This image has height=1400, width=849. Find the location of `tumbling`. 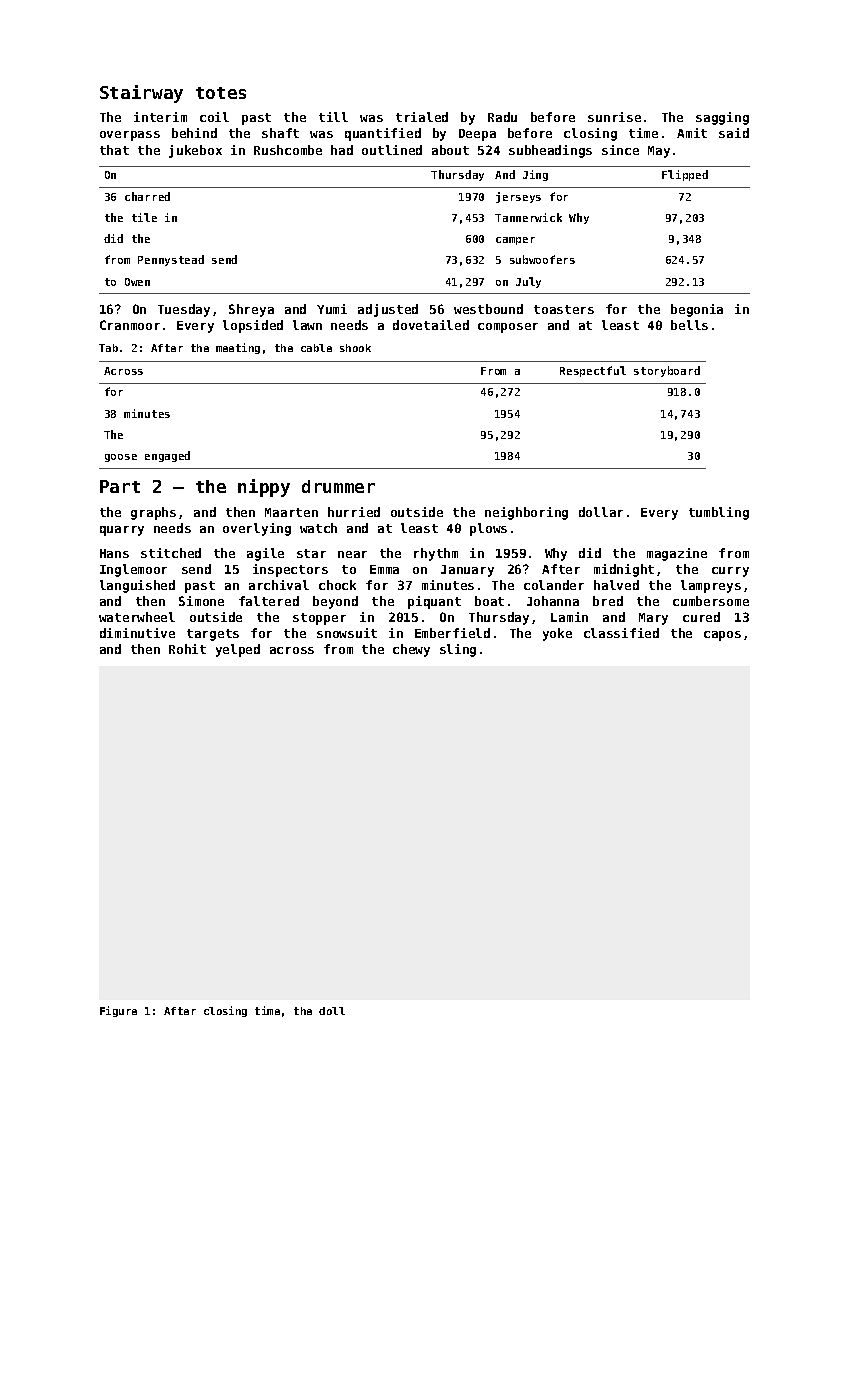

tumbling is located at coordinates (719, 513).
